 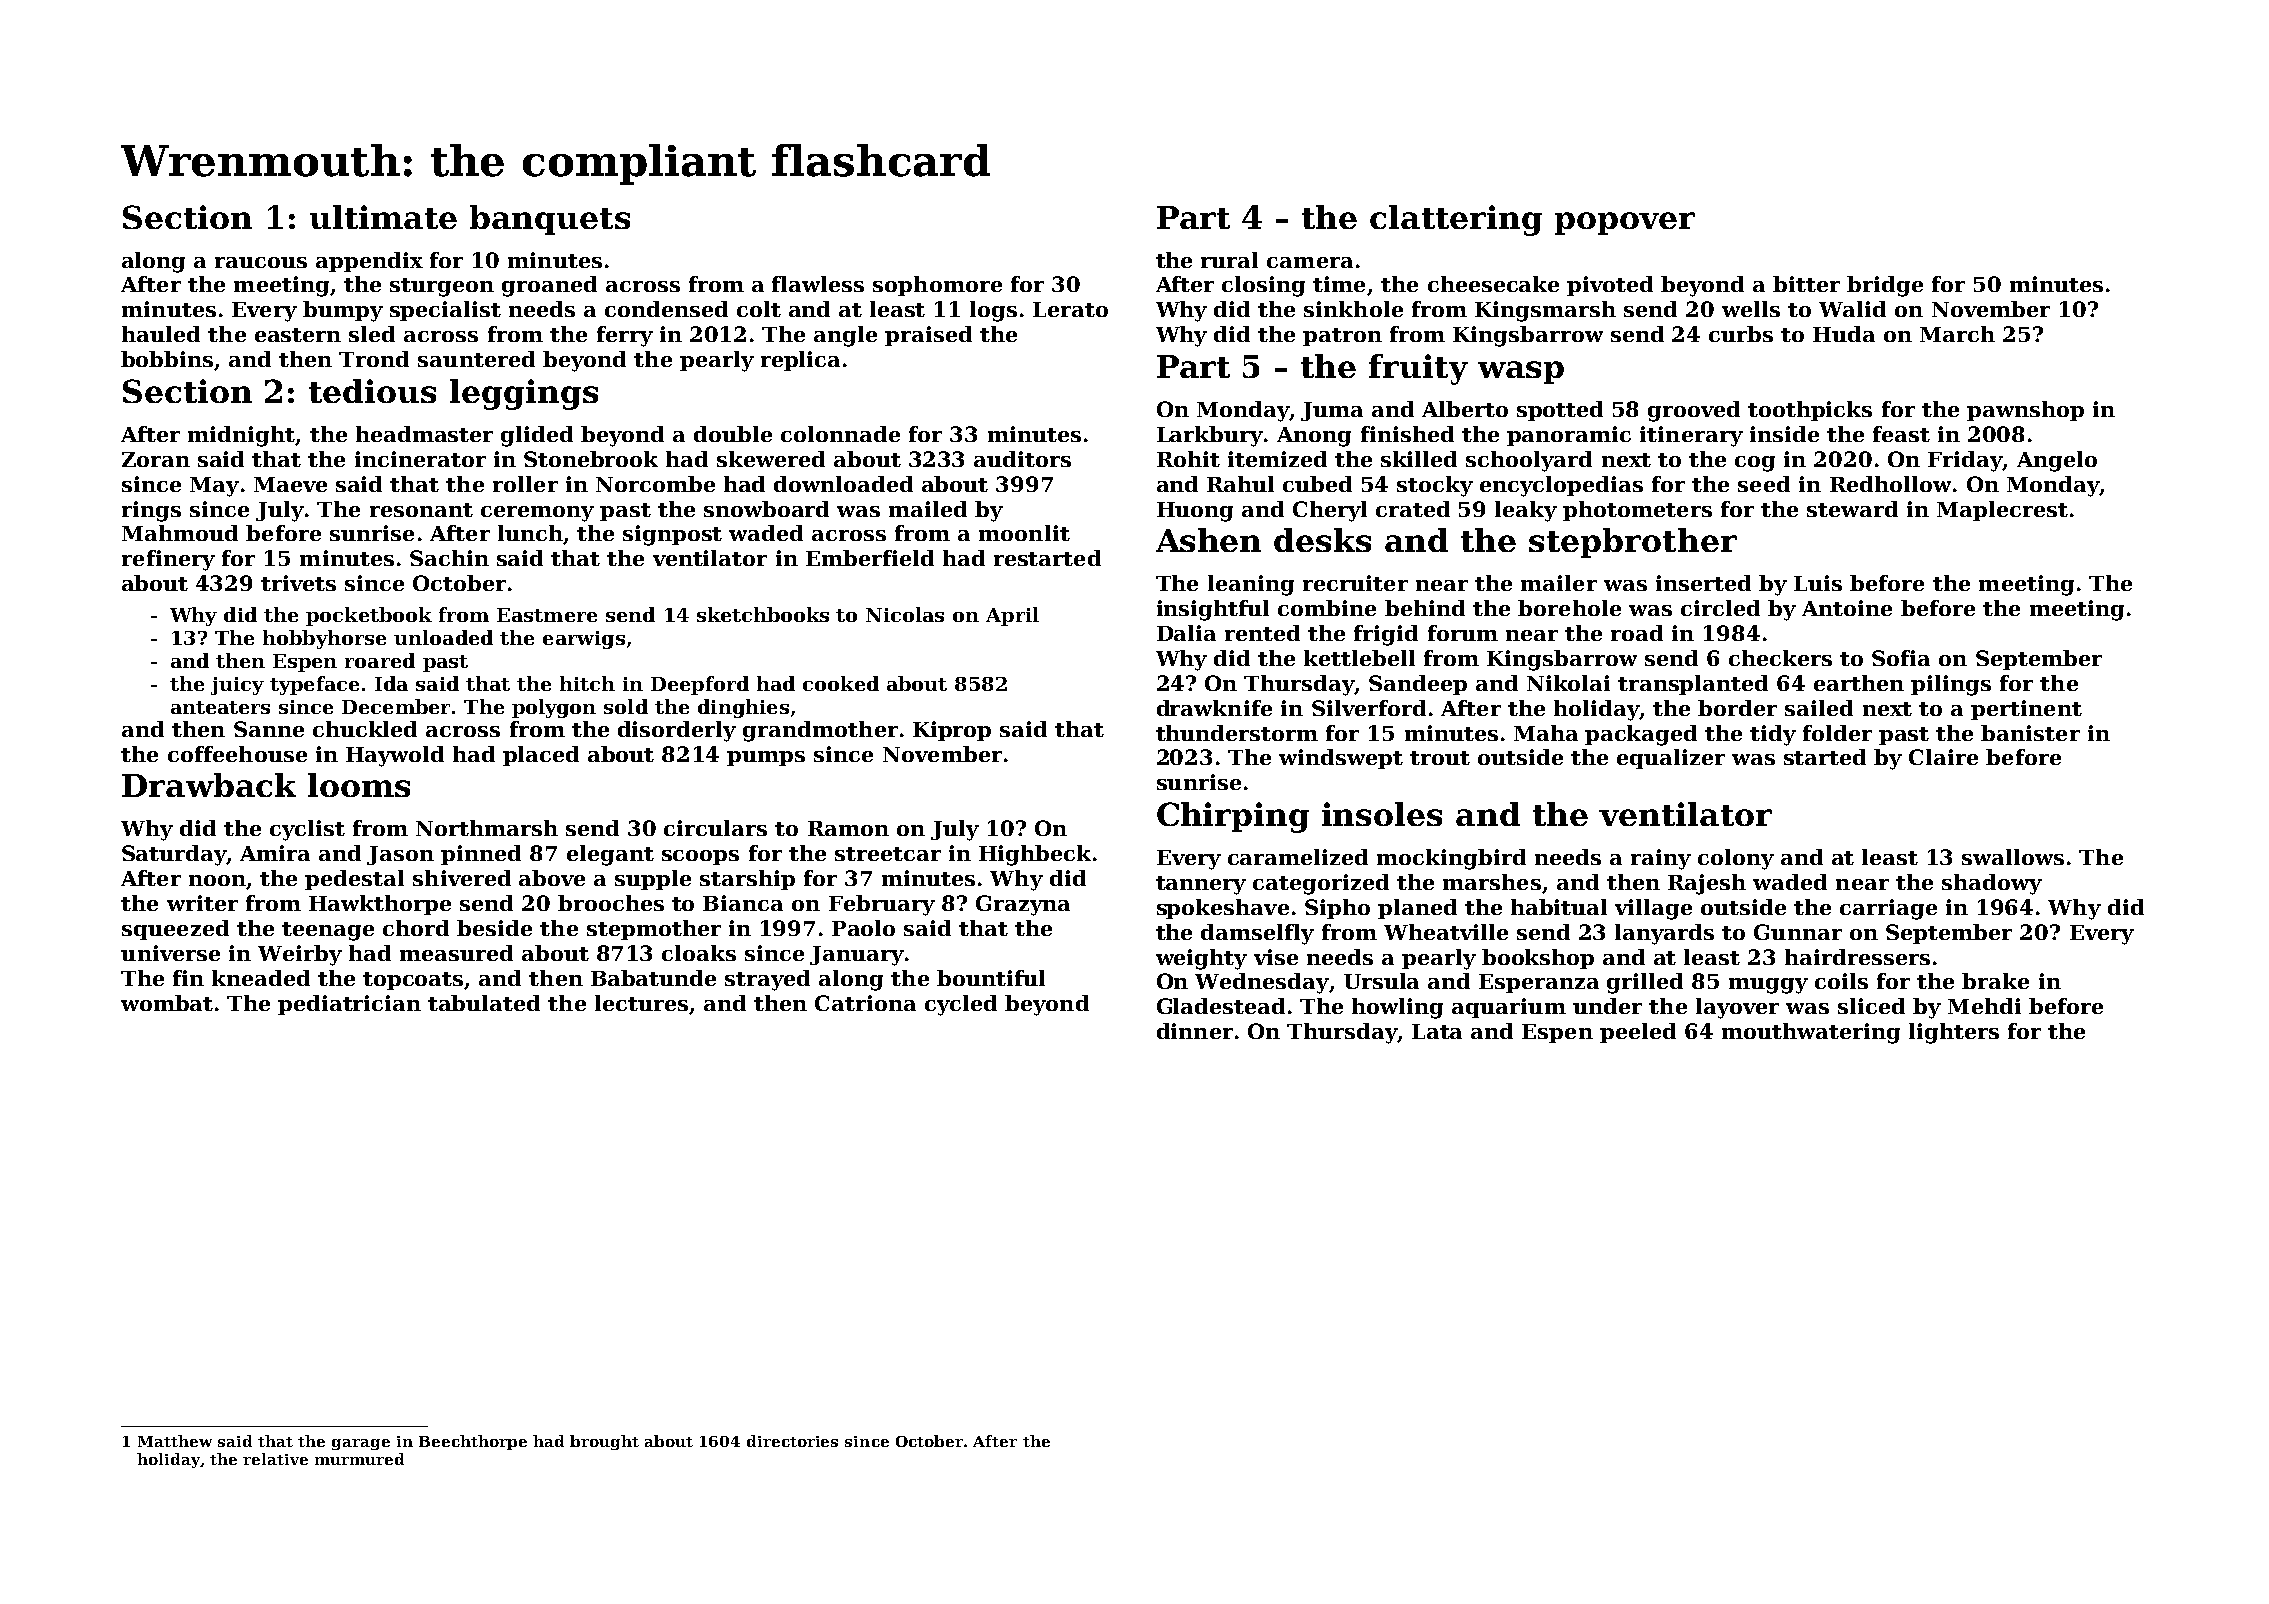 What do you see at coordinates (1337, 909) in the screenshot?
I see `Sipho` at bounding box center [1337, 909].
